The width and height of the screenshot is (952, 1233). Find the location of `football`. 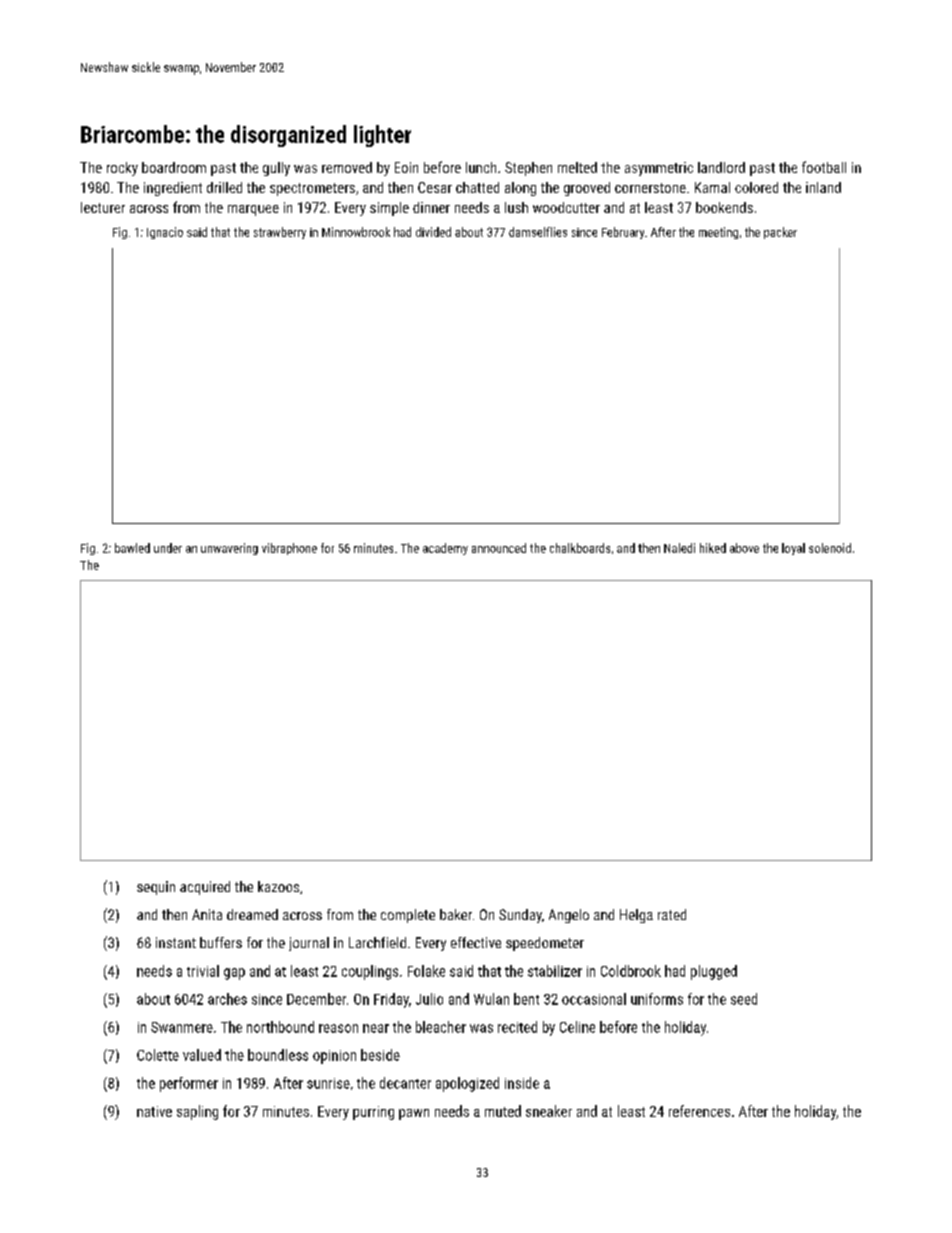

football is located at coordinates (824, 167).
